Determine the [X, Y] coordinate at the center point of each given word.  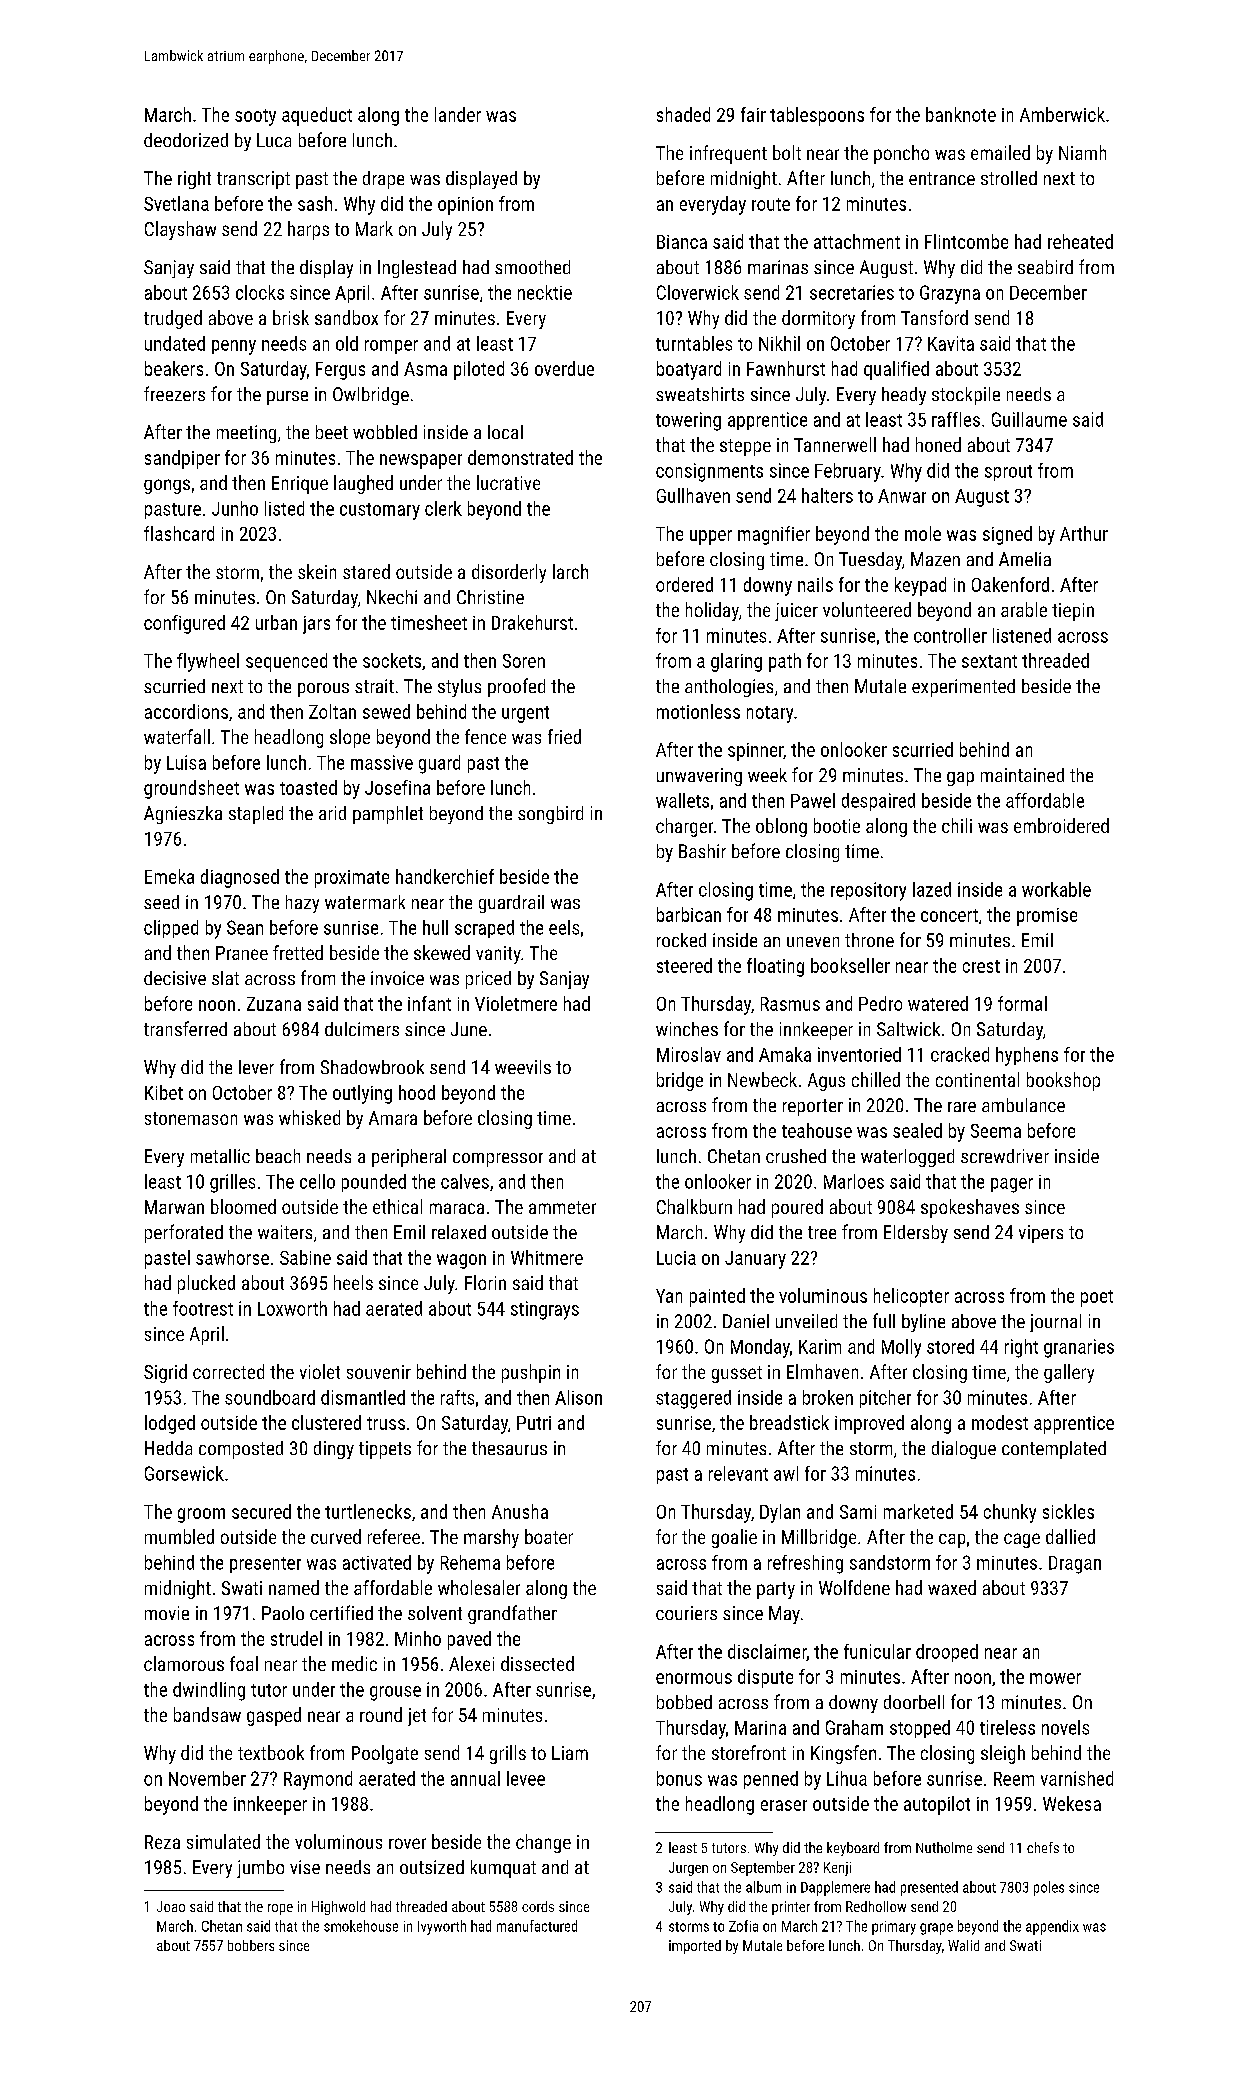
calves [465, 1181]
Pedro [880, 1003]
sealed [917, 1130]
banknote [961, 114]
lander [458, 114]
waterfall [177, 736]
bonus [679, 1778]
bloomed [243, 1206]
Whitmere [547, 1257]
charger [684, 827]
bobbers [251, 1945]
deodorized [186, 140]
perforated [184, 1233]
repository [868, 891]
